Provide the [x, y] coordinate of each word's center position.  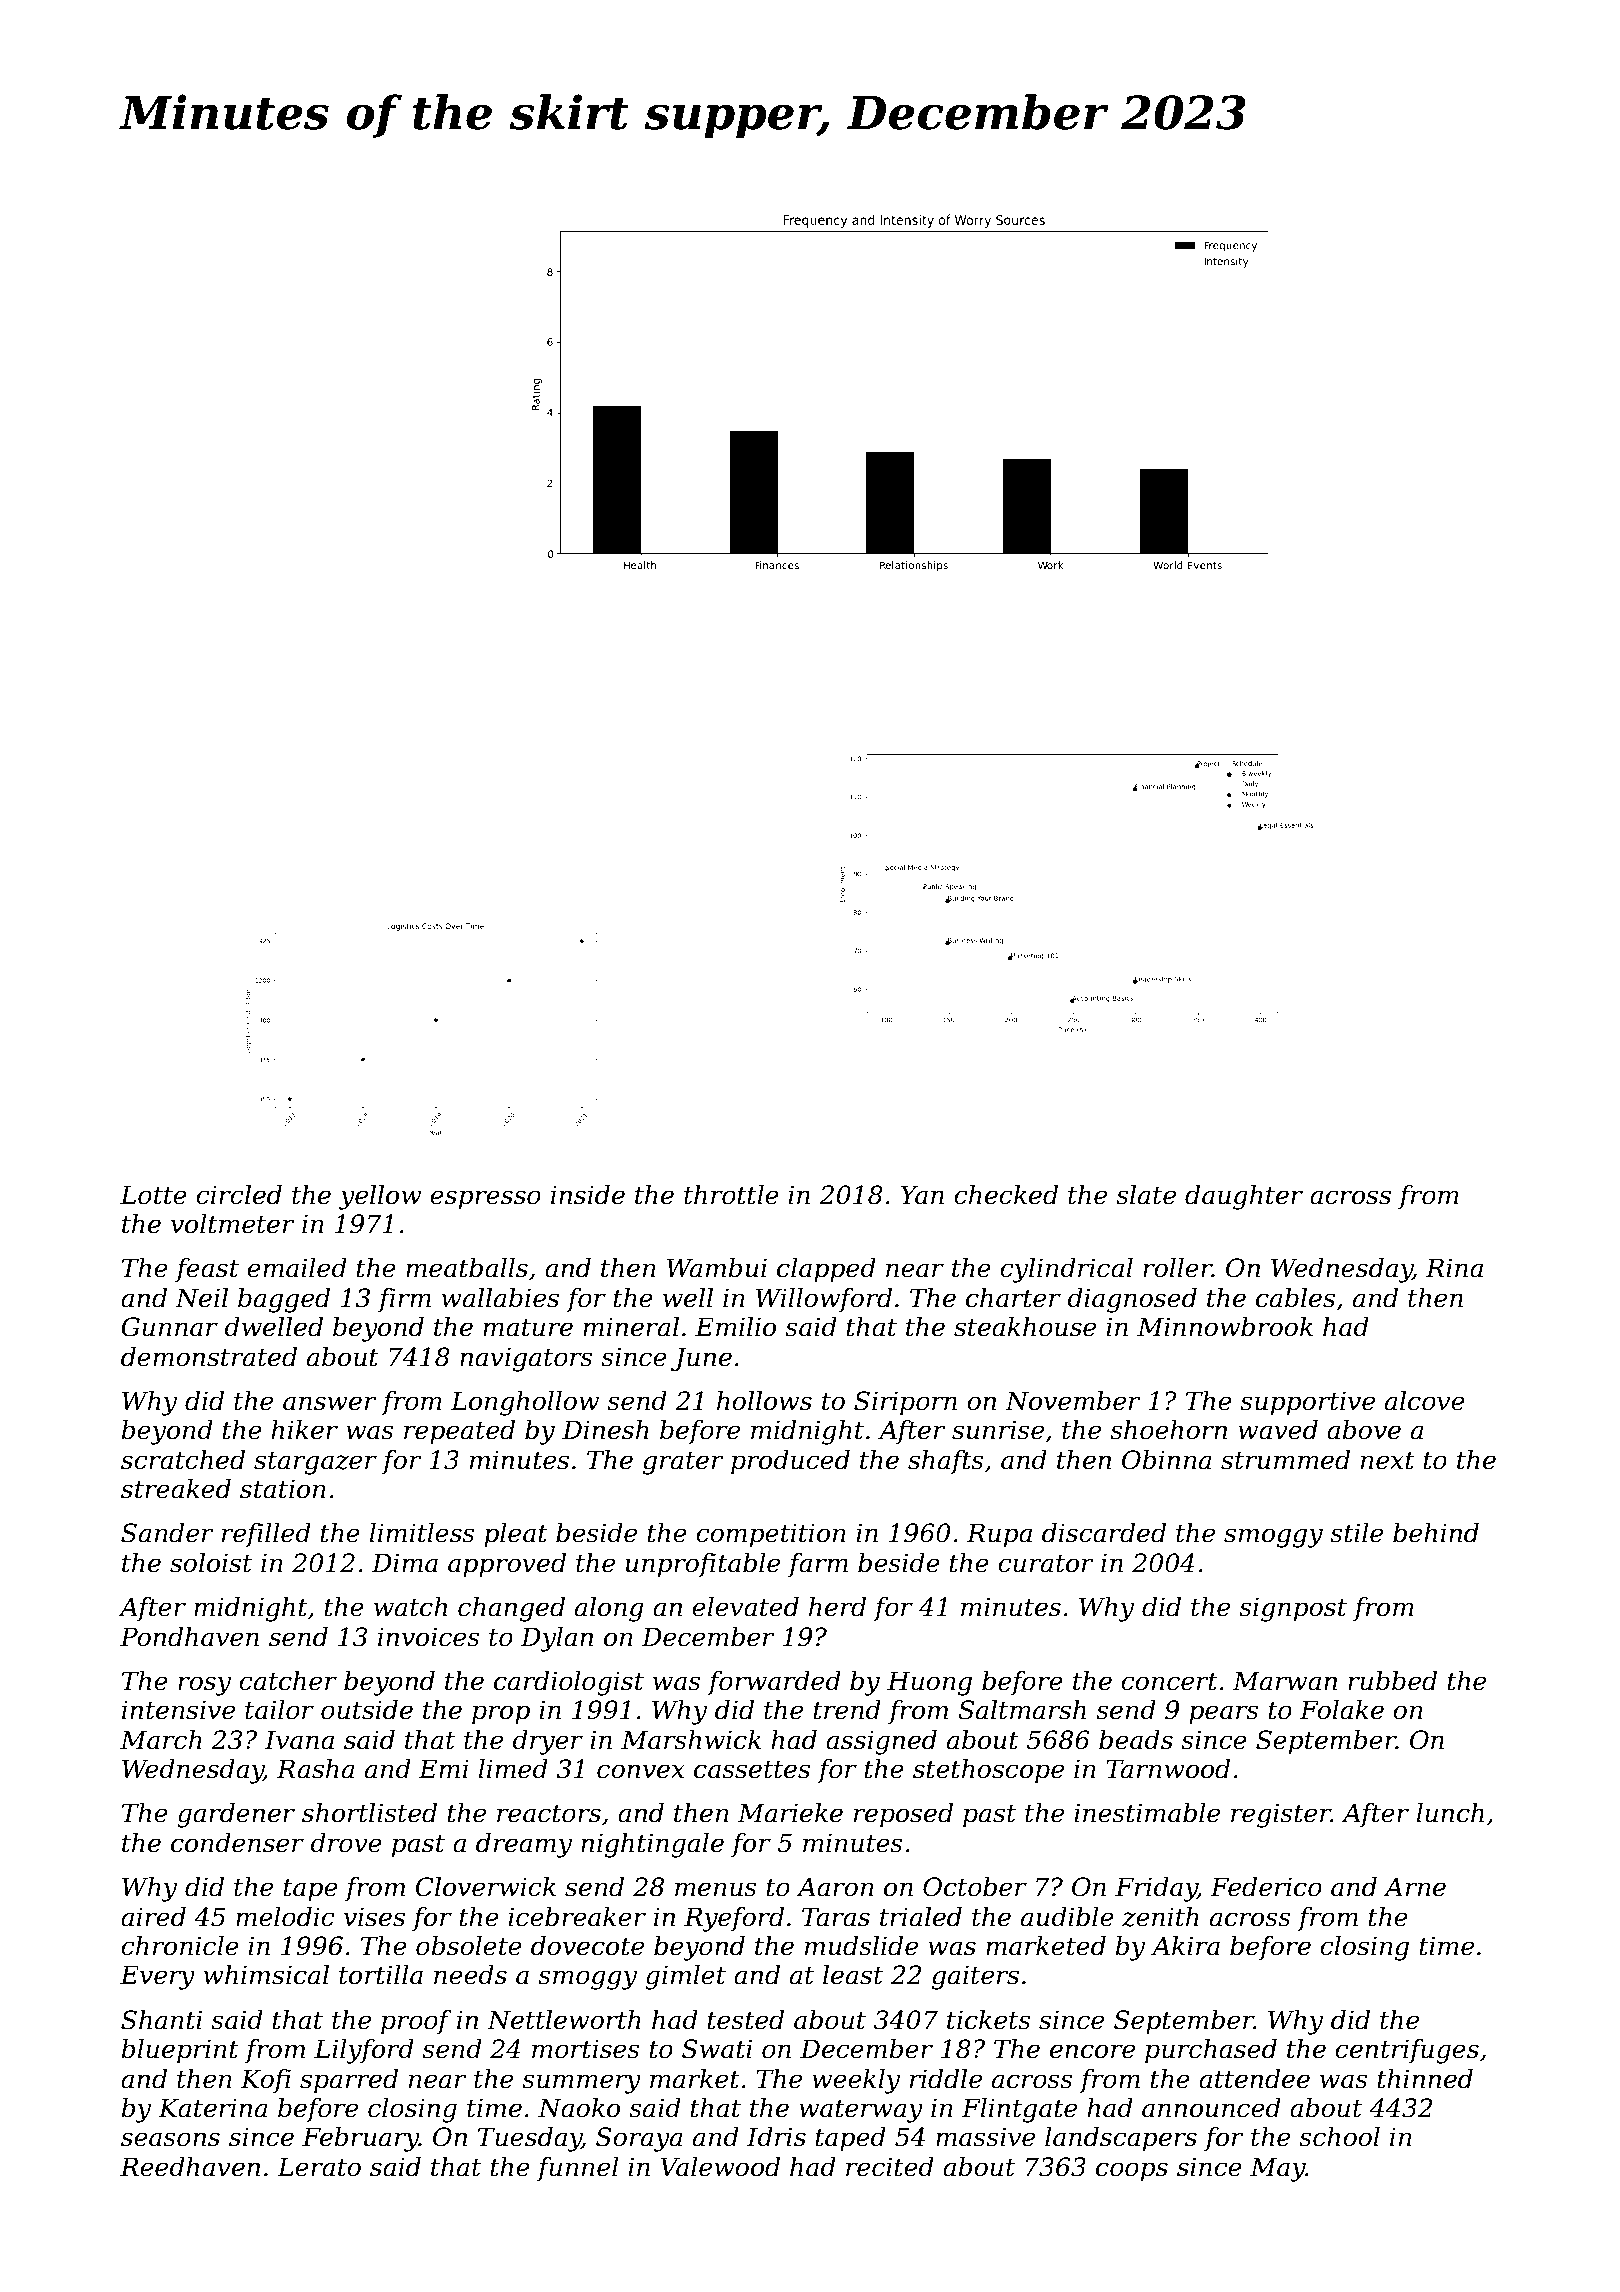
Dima [405, 1563]
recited [890, 2167]
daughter [1244, 1197]
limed [513, 1769]
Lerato [319, 2167]
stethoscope [988, 1771]
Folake [1342, 1710]
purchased [1211, 2051]
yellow [380, 1197]
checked [1006, 1195]
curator [1046, 1564]
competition [771, 1535]
